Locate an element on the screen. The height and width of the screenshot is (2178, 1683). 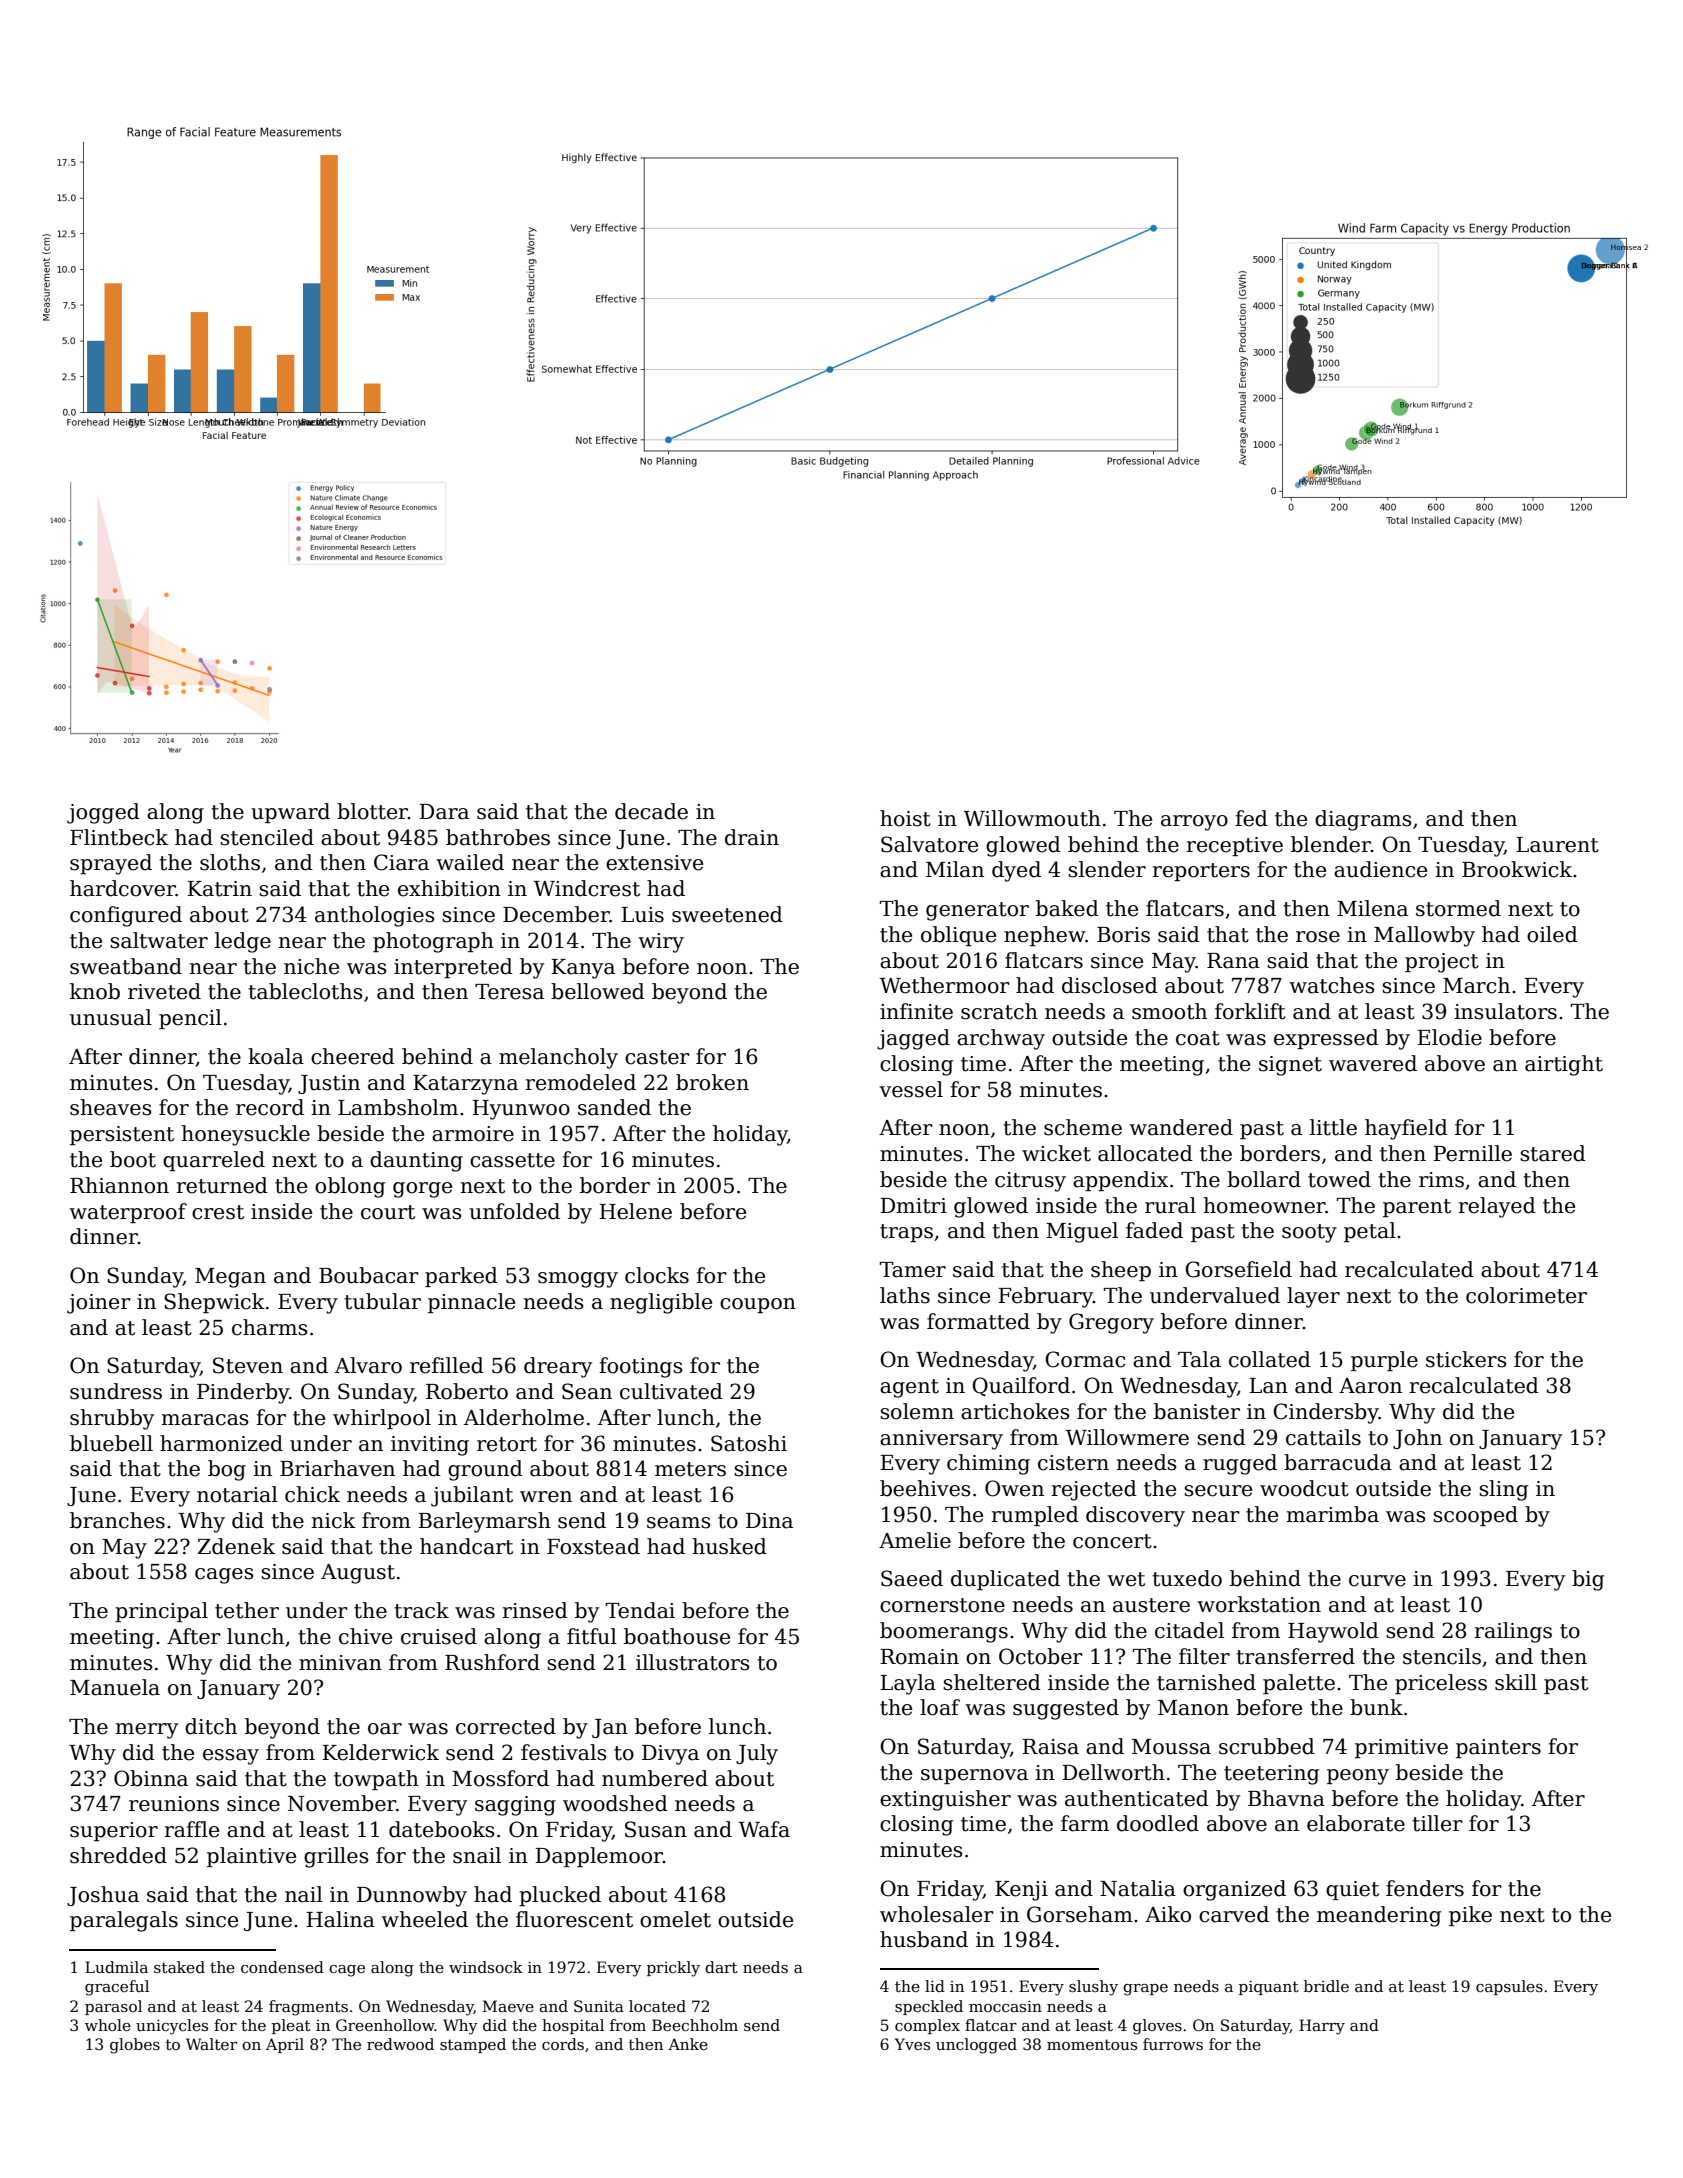
Dara is located at coordinates (444, 812).
